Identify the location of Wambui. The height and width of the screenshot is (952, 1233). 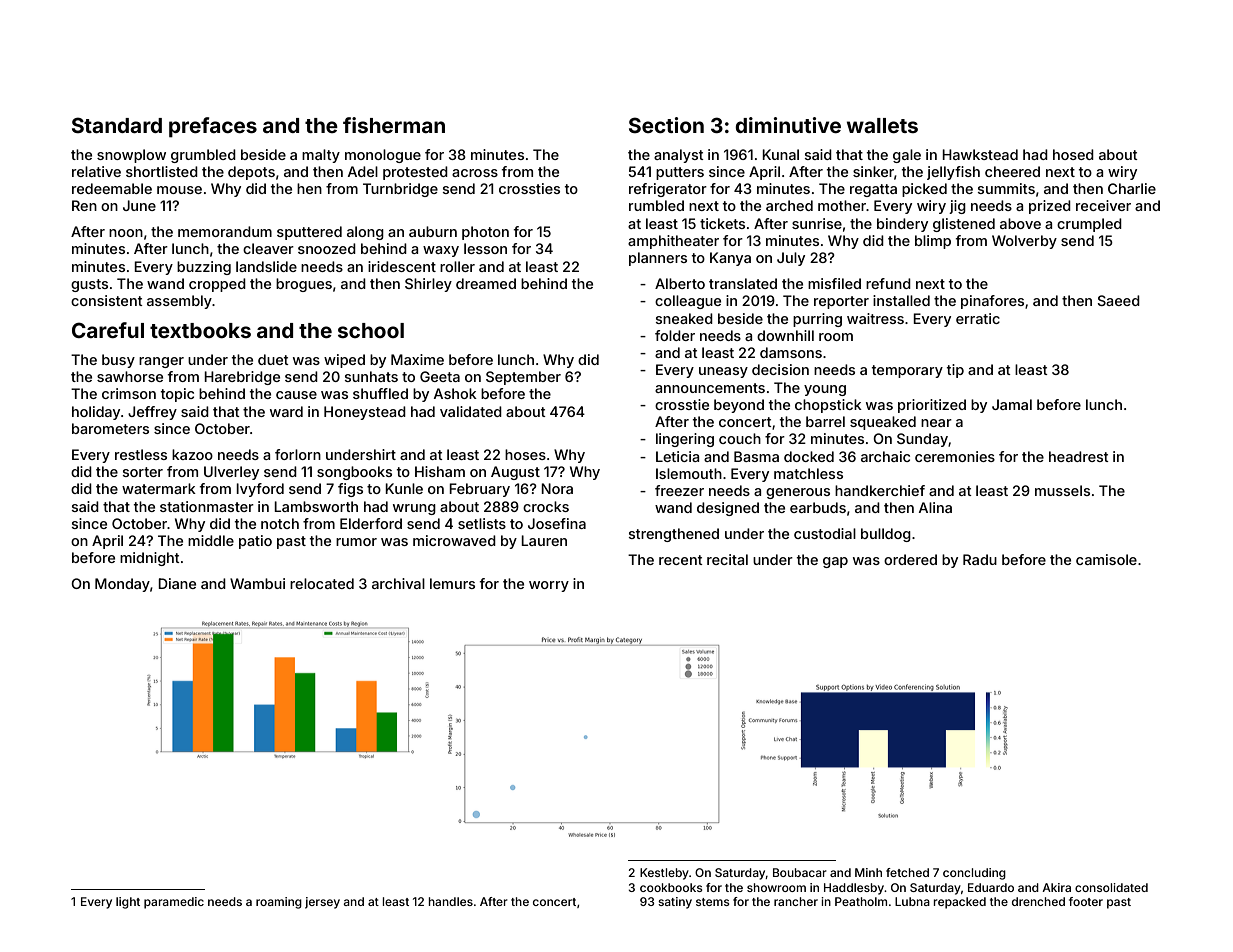
(257, 583).
